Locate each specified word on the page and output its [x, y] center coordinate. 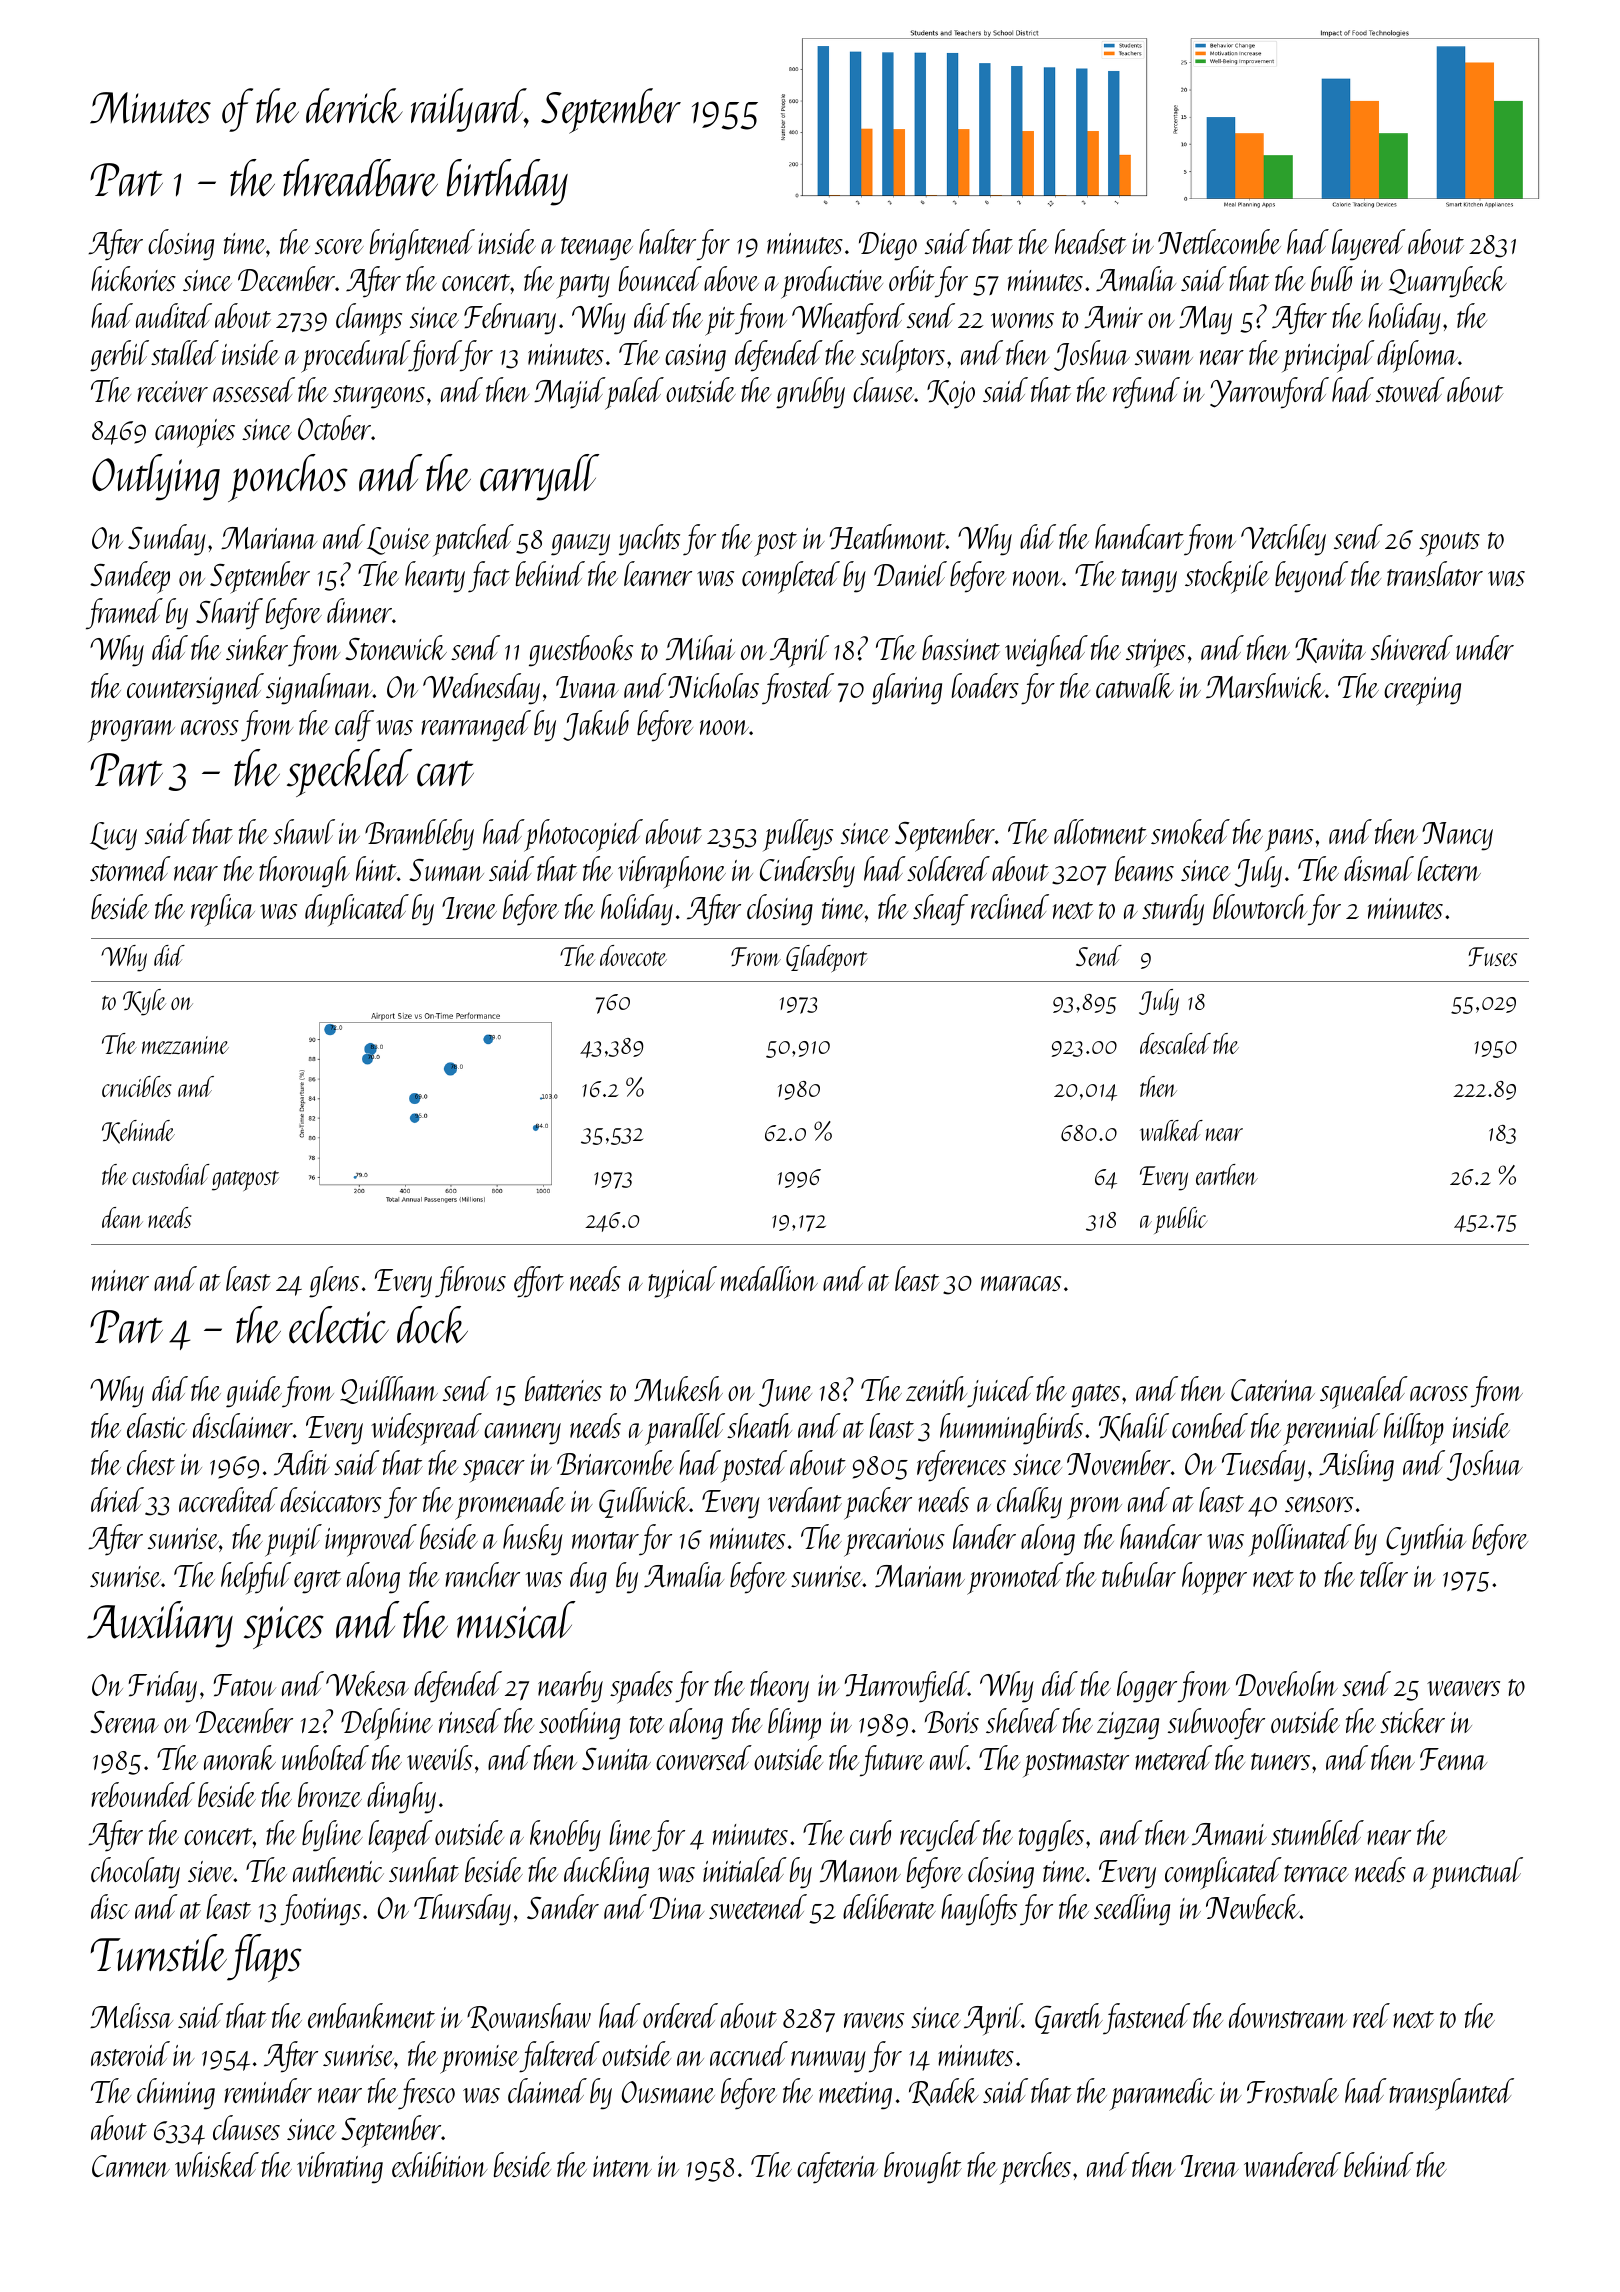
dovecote [633, 955]
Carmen [131, 2166]
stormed [130, 868]
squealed [1364, 1392]
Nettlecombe [1219, 241]
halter [667, 241]
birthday [507, 182]
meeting [855, 2096]
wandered [1292, 2164]
